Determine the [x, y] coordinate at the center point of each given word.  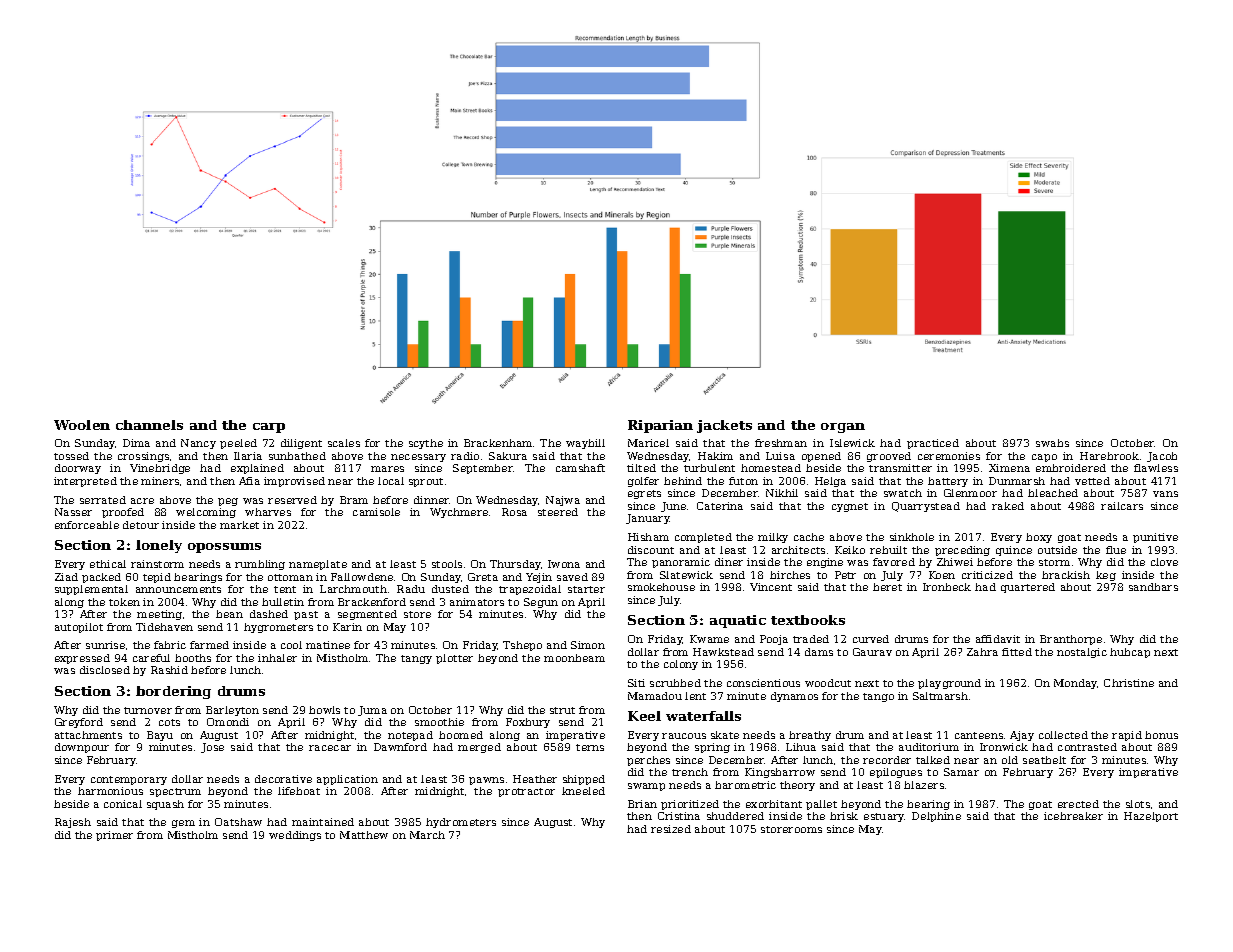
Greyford [79, 723]
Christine [1129, 683]
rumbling [260, 565]
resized [671, 829]
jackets [724, 426]
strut [562, 710]
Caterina [720, 506]
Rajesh [73, 823]
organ [843, 428]
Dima [136, 443]
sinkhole [912, 537]
